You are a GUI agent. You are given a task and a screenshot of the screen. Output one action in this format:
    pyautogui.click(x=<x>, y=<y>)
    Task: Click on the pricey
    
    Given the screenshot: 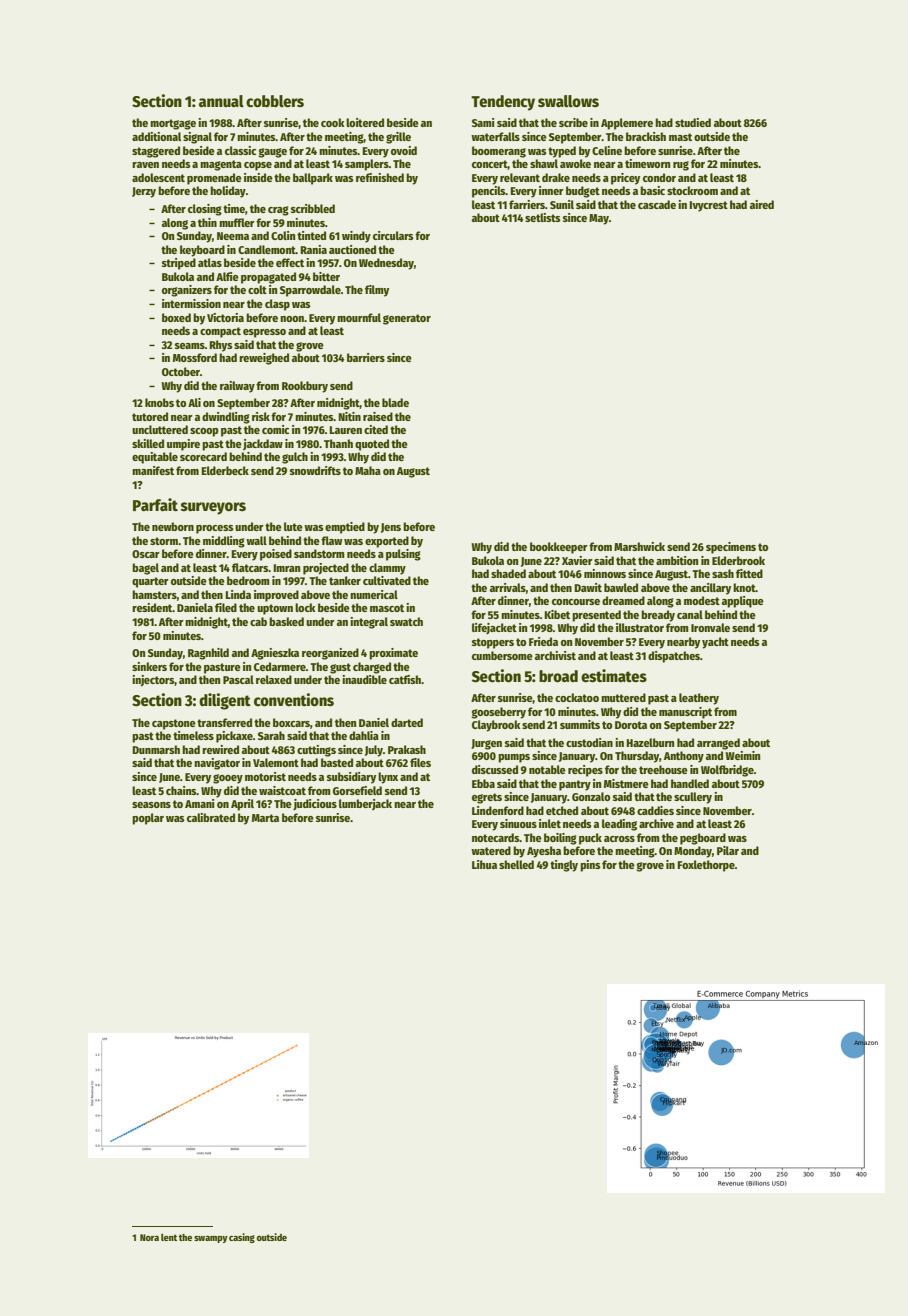 What is the action you would take?
    pyautogui.click(x=625, y=179)
